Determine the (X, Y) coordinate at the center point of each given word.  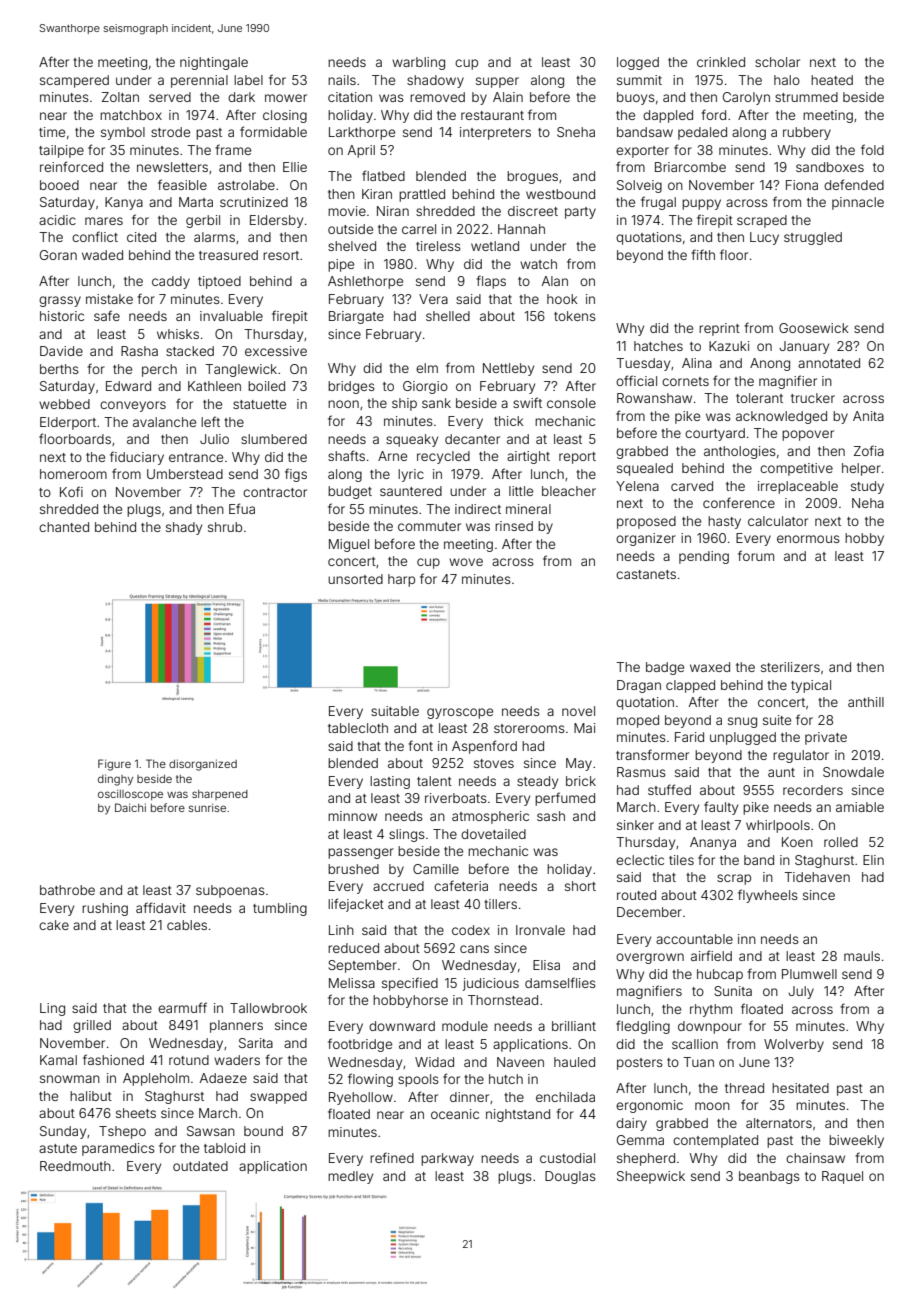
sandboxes (830, 167)
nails (342, 80)
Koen (797, 842)
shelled (448, 316)
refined (392, 1157)
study (867, 487)
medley (350, 1177)
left (210, 421)
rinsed (514, 526)
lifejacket (356, 905)
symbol (123, 133)
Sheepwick (651, 1177)
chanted (64, 527)
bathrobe (67, 890)
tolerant (759, 398)
